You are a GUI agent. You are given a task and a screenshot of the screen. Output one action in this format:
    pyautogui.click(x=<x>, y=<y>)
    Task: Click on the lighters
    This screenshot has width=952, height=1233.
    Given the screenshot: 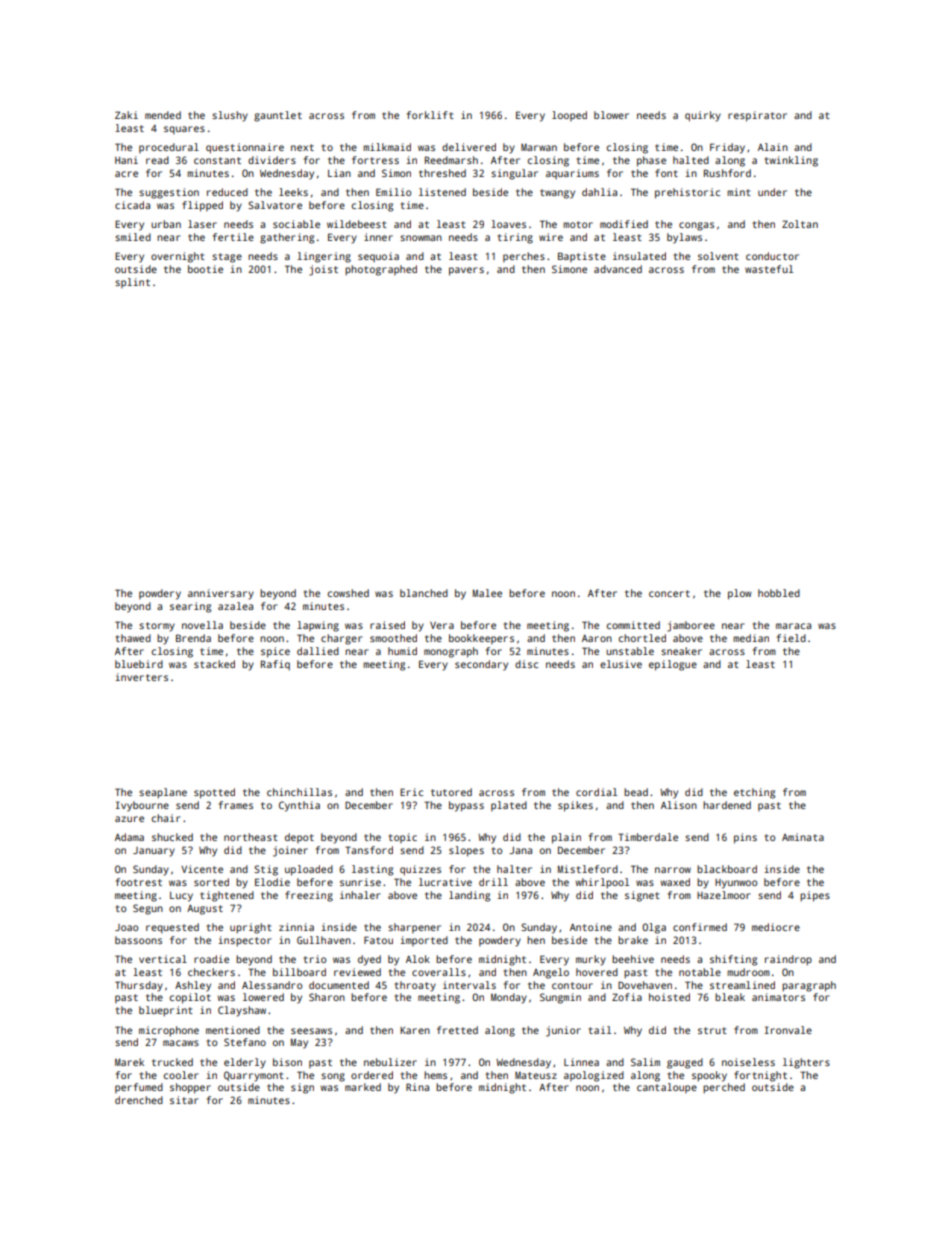 What is the action you would take?
    pyautogui.click(x=806, y=1063)
